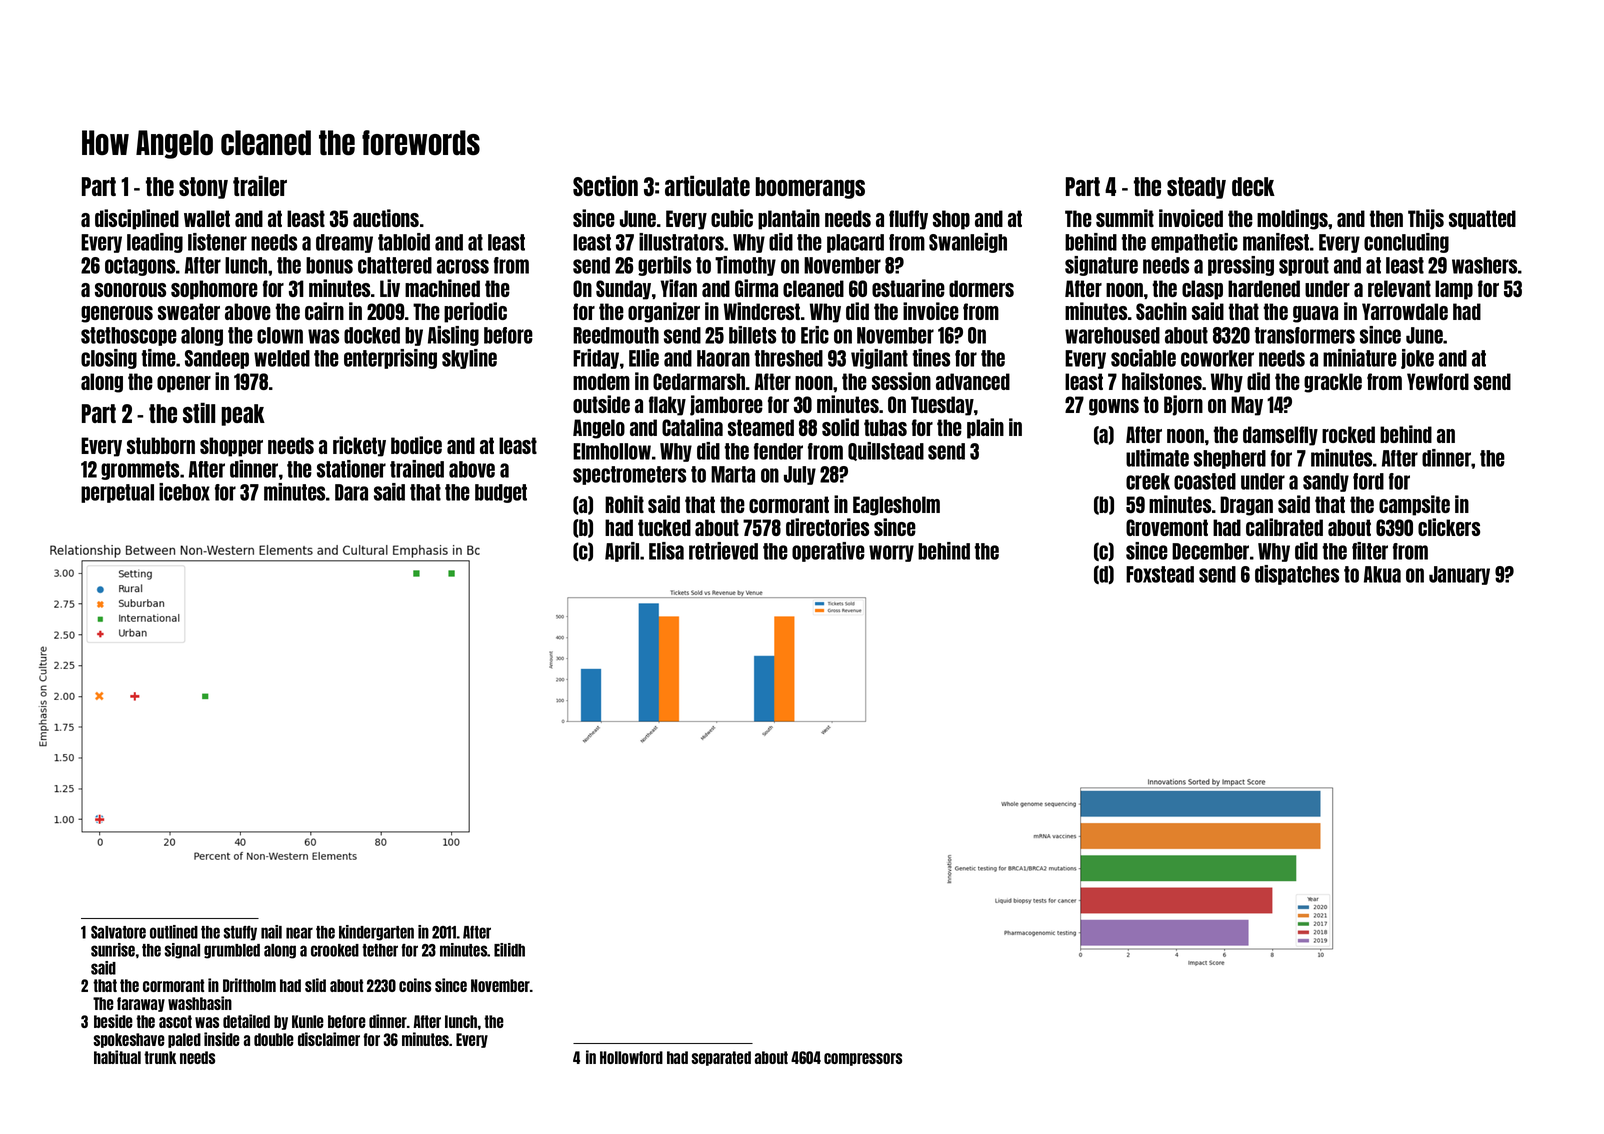 This screenshot has width=1604, height=1134. I want to click on Girma, so click(756, 288).
